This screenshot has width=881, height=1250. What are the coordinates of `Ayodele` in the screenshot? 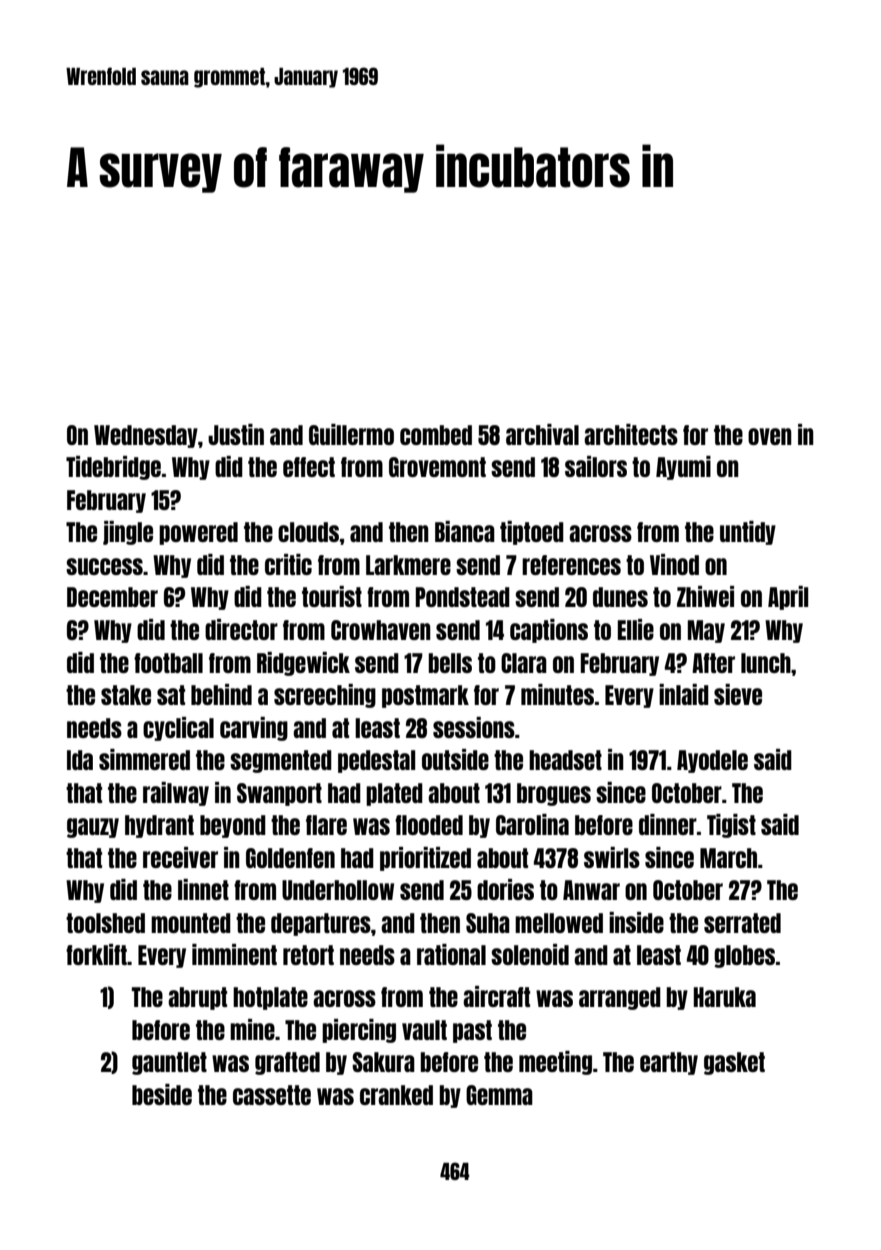 It's located at (712, 761).
